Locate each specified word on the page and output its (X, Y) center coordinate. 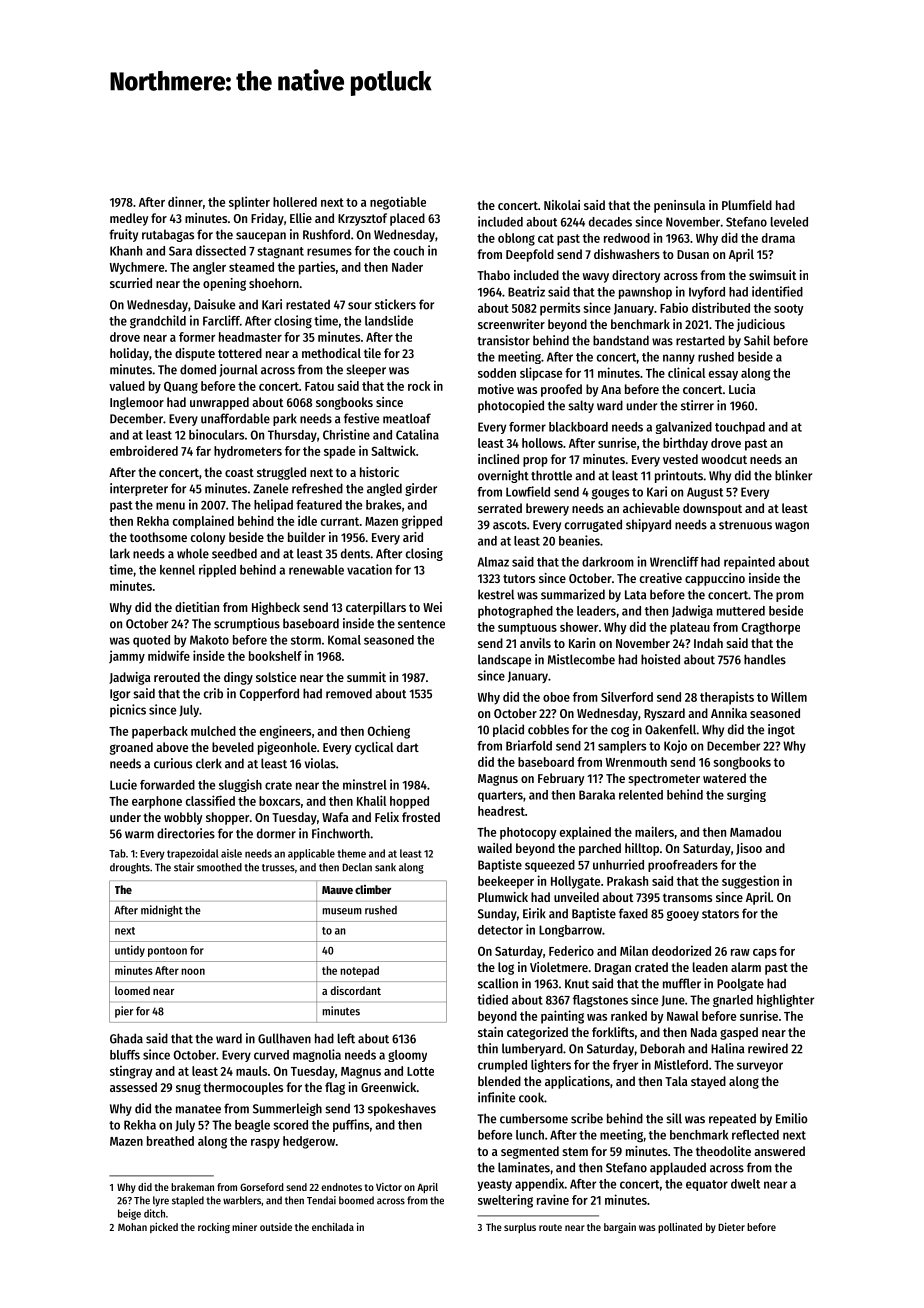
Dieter (731, 1227)
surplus (520, 1228)
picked (164, 1228)
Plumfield (747, 205)
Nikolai (562, 205)
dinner (185, 201)
